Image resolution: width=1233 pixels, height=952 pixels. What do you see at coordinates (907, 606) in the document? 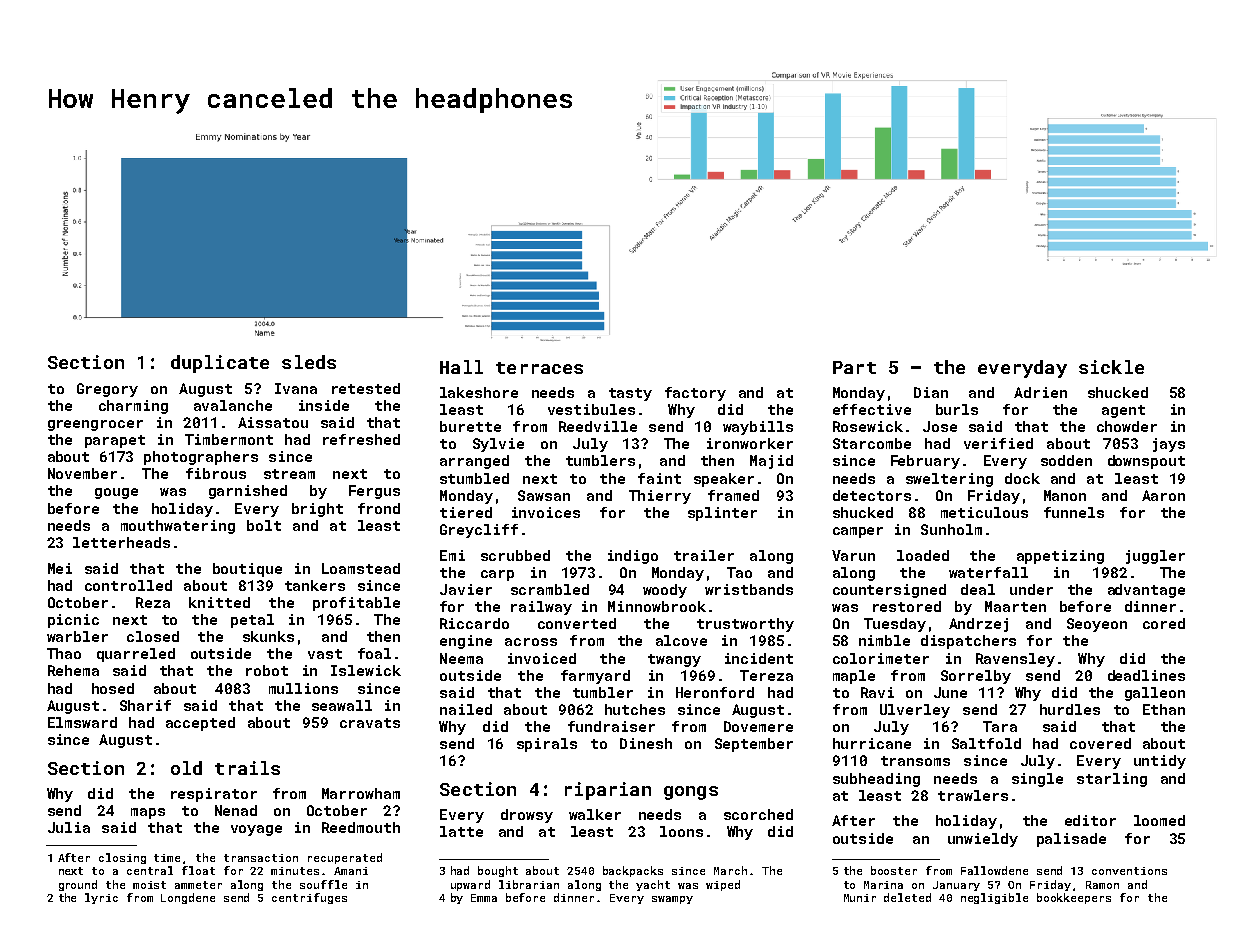
I see `restored` at bounding box center [907, 606].
